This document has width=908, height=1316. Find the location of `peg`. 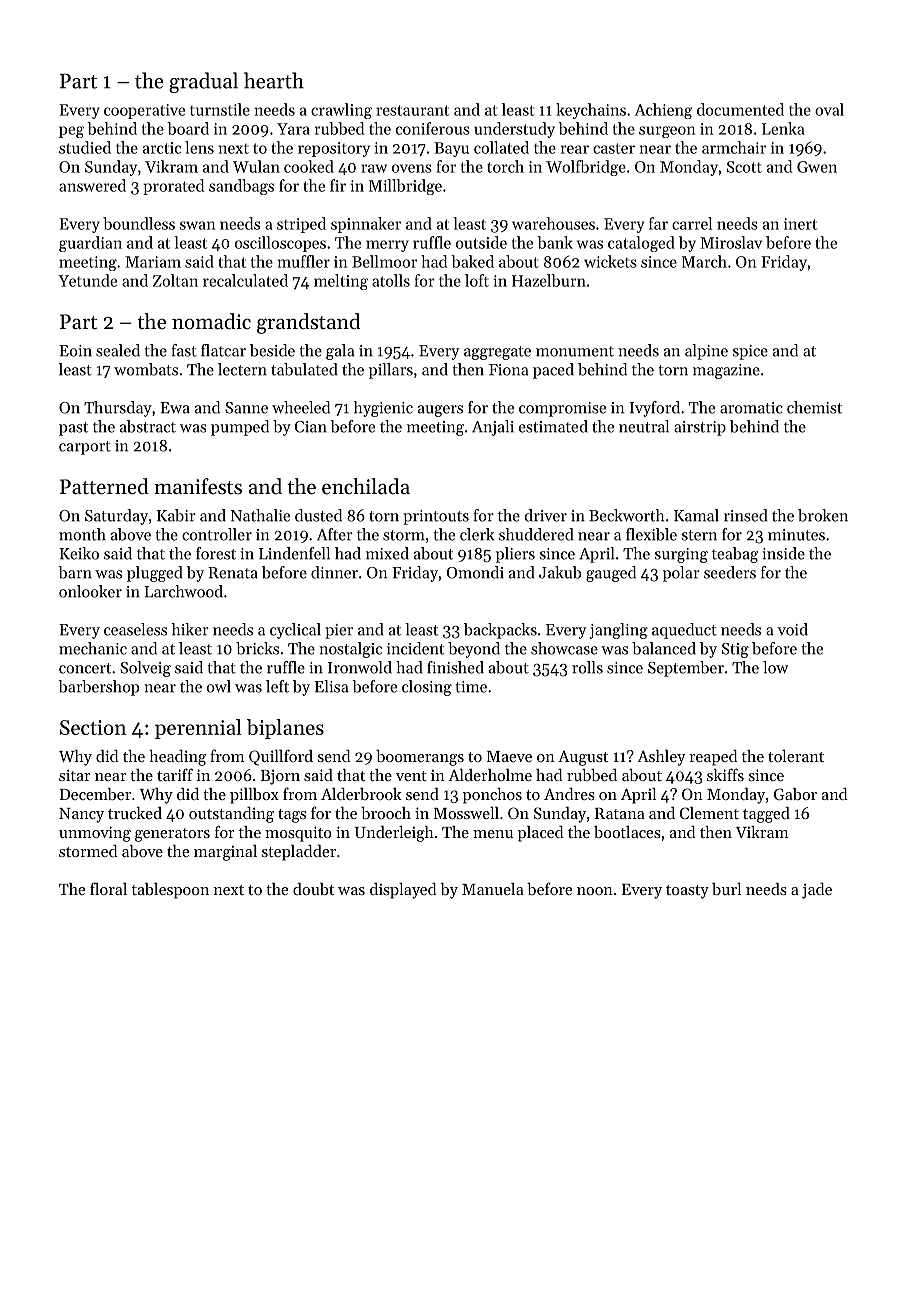

peg is located at coordinates (71, 132).
